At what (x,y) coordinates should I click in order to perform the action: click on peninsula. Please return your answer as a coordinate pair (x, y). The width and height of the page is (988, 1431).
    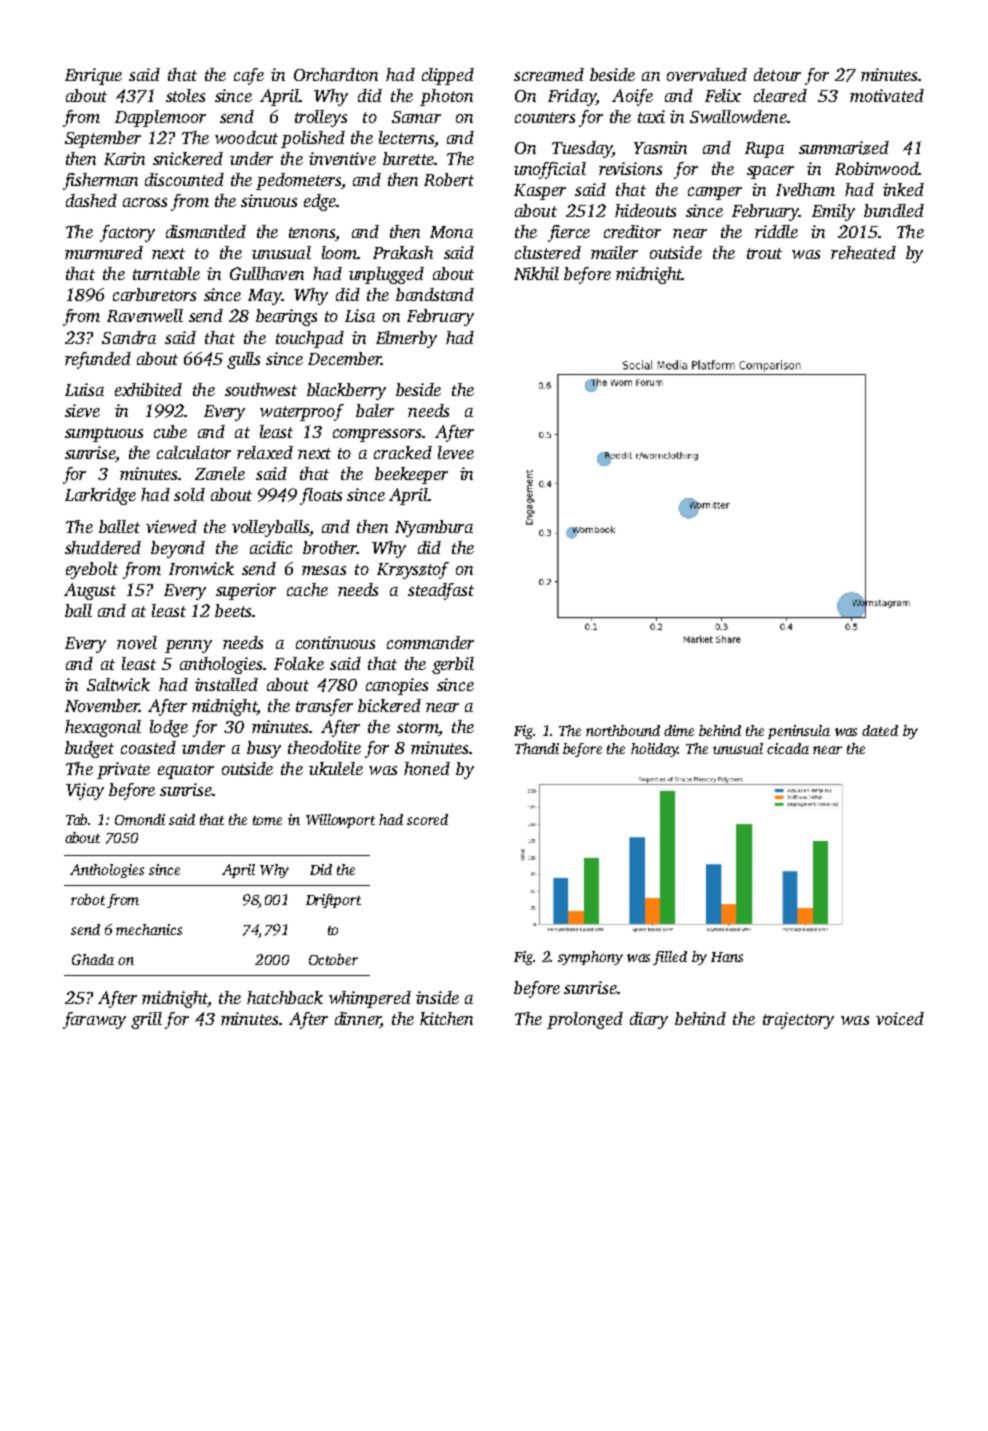
    Looking at the image, I should click on (799, 732).
